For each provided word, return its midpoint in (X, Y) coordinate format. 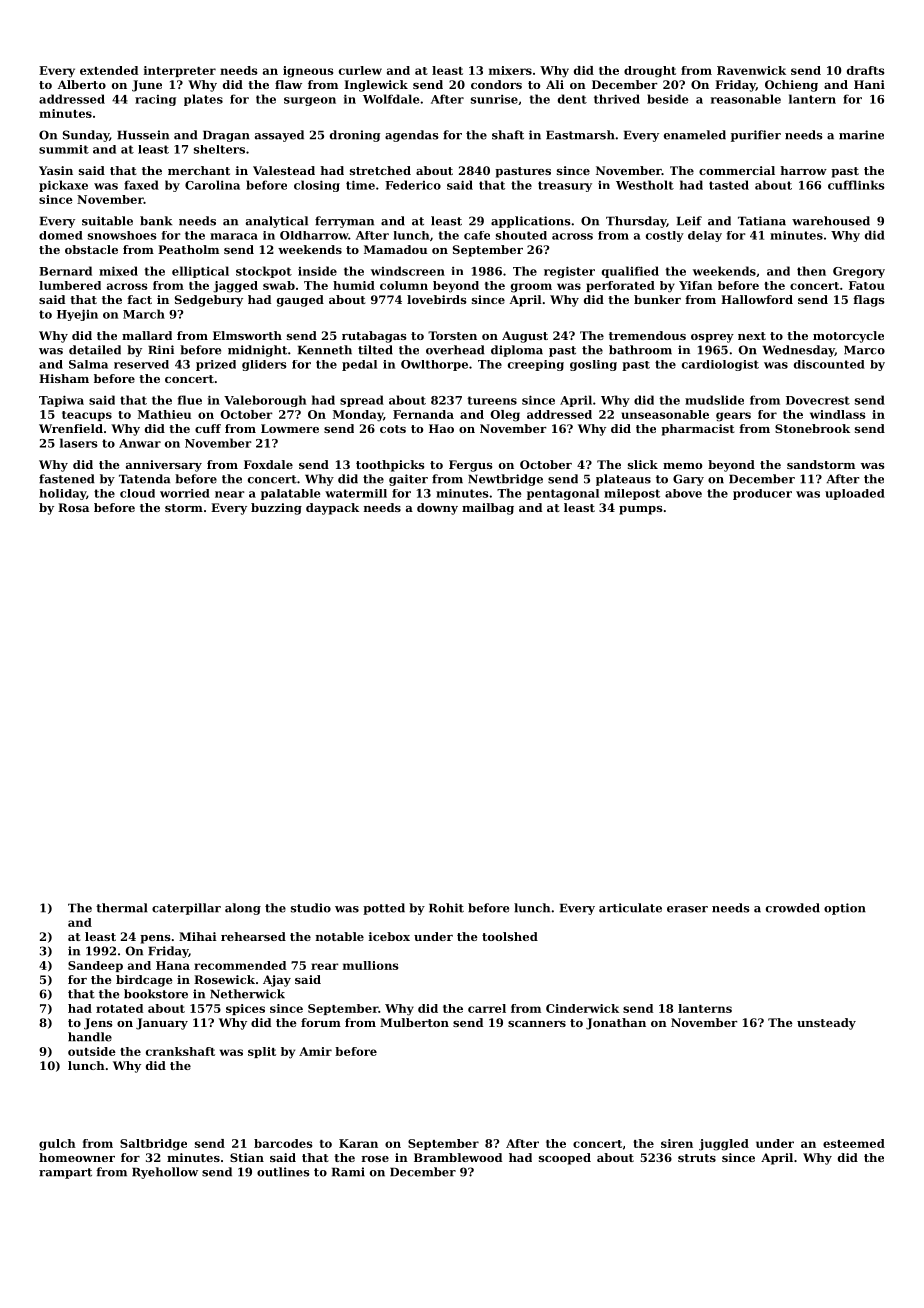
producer (762, 494)
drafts (865, 70)
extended (109, 70)
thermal (122, 908)
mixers (510, 70)
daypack (332, 509)
